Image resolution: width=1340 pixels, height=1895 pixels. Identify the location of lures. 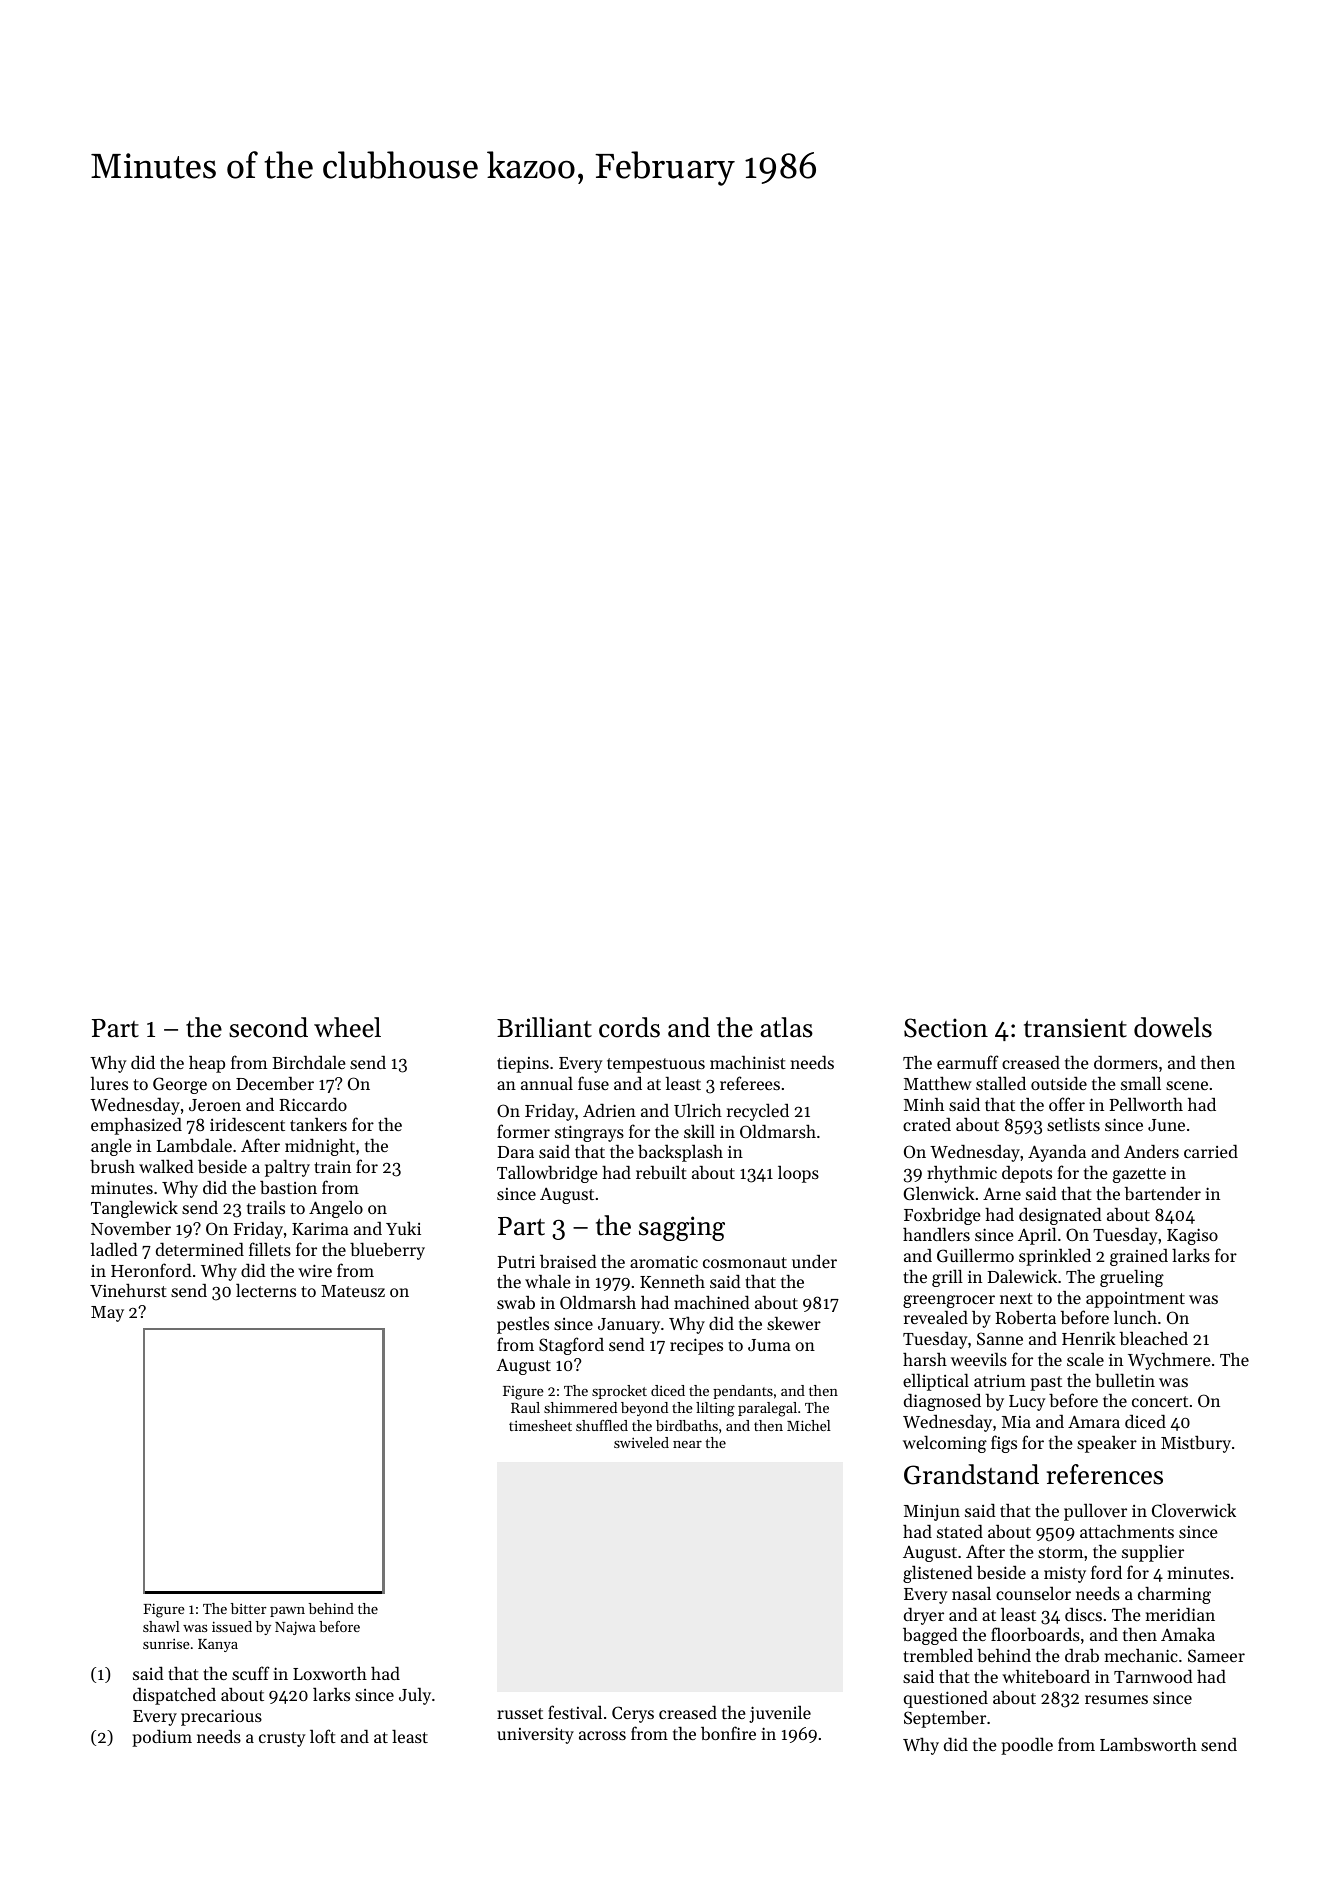
(109, 1083).
